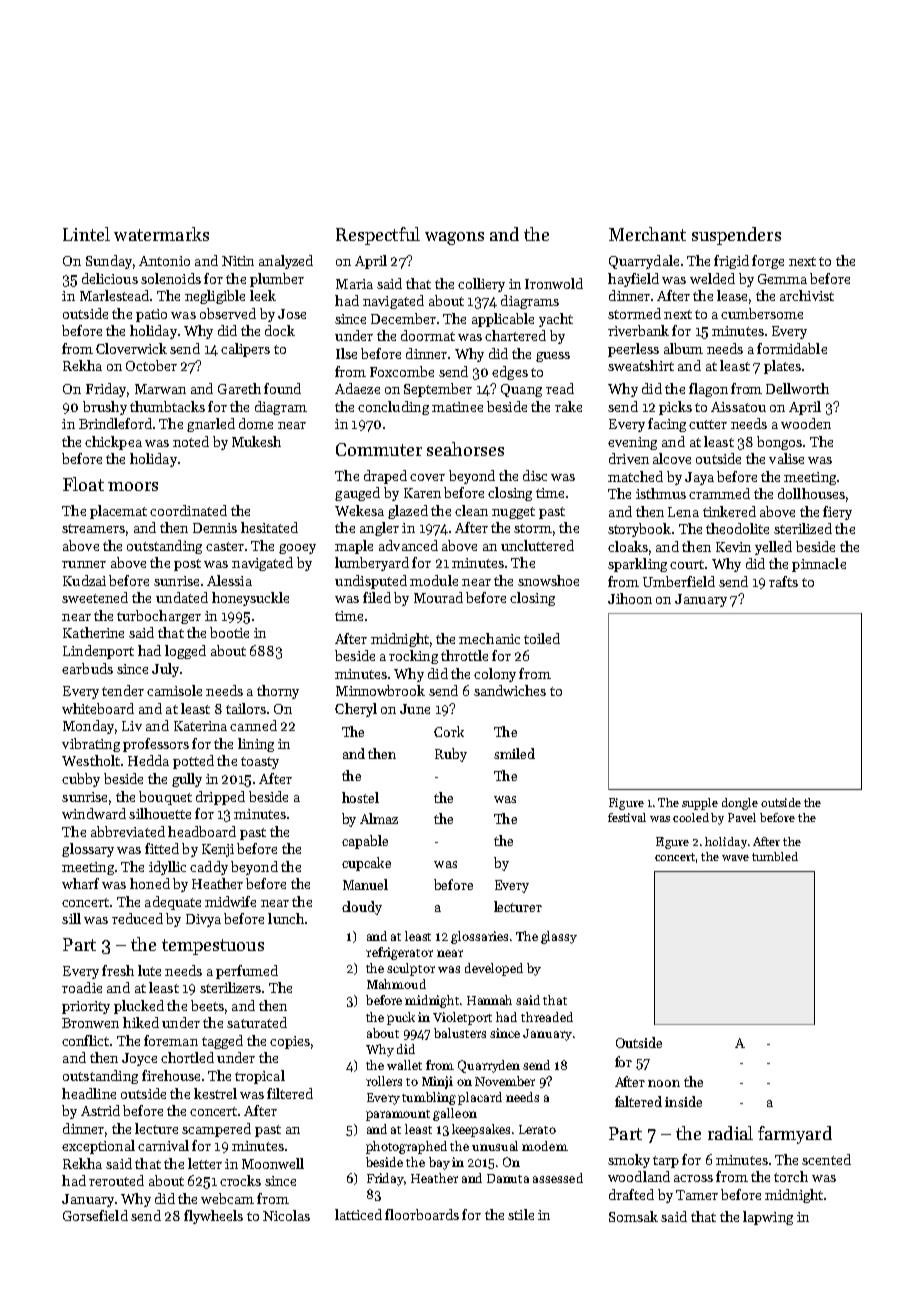 This screenshot has height=1308, width=924. What do you see at coordinates (95, 1215) in the screenshot?
I see `Gorsefield` at bounding box center [95, 1215].
